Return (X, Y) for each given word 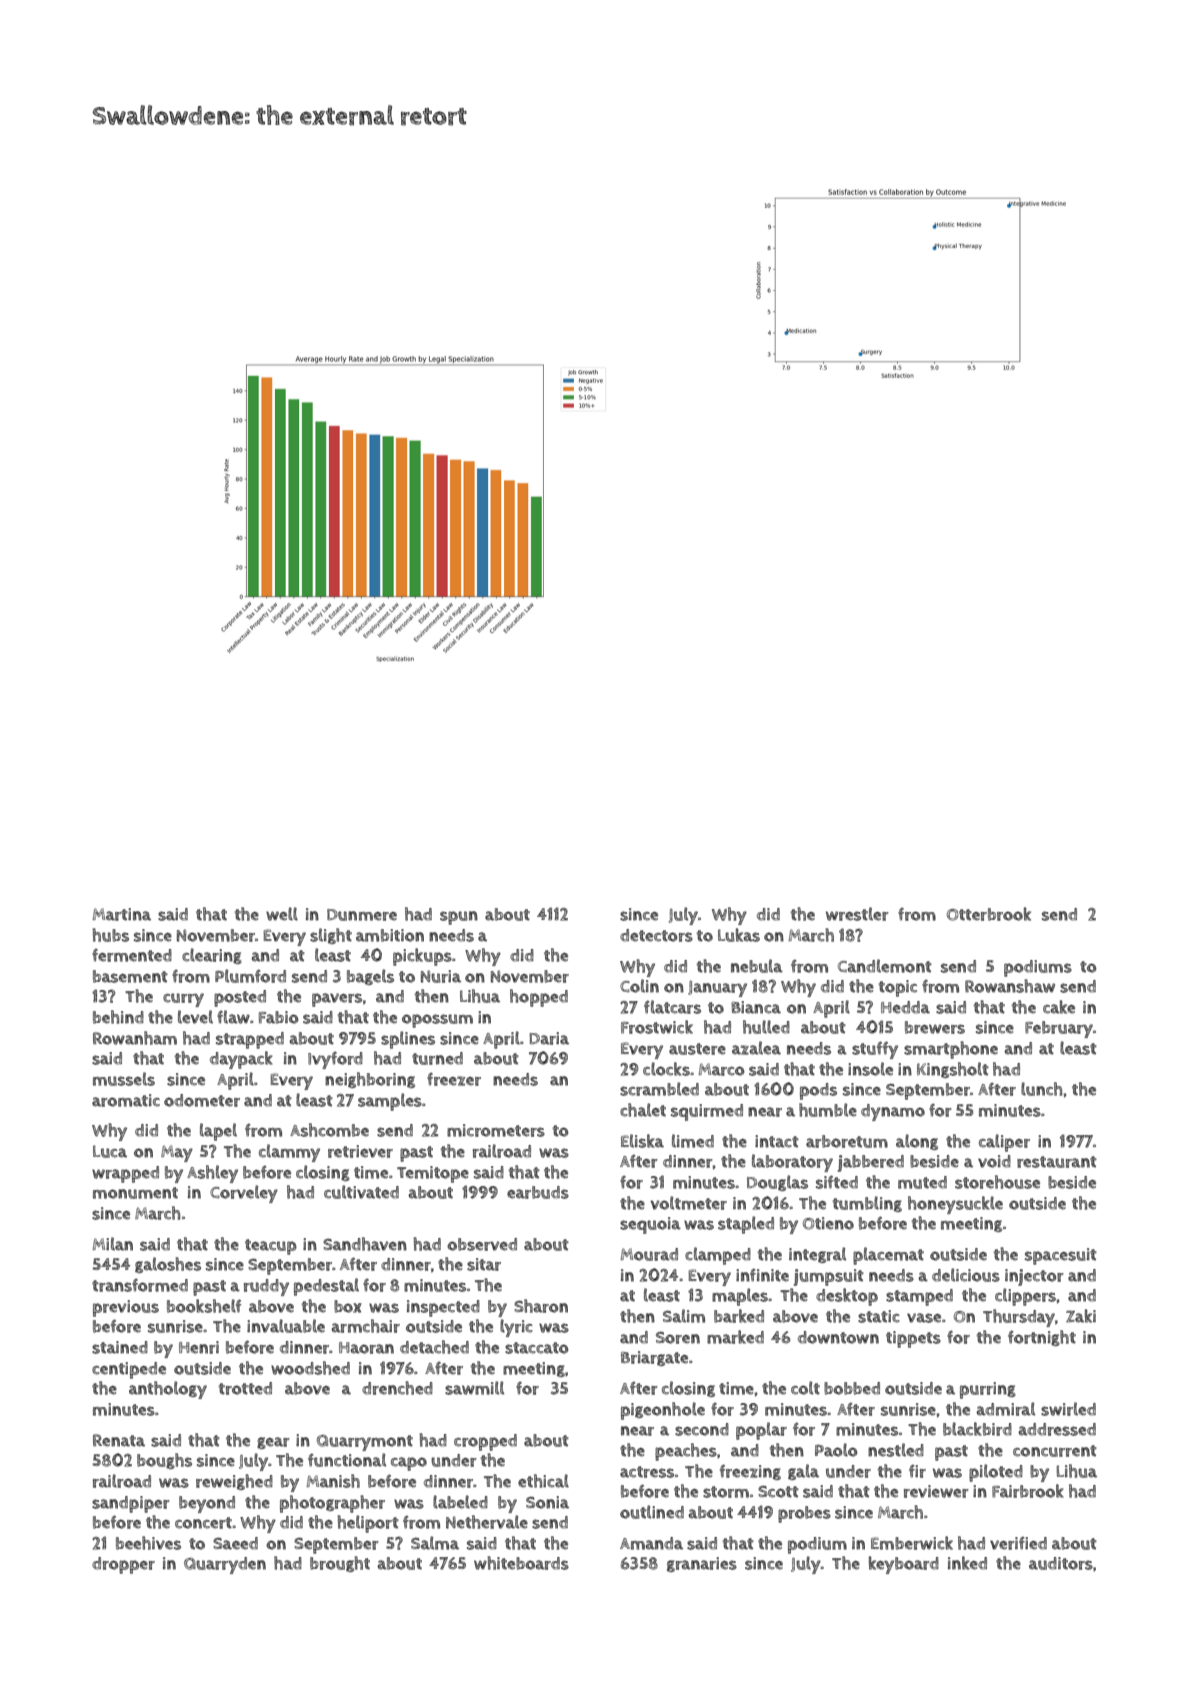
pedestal (326, 1287)
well (282, 914)
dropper (123, 1565)
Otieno (828, 1223)
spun (459, 918)
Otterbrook (989, 914)
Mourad (649, 1254)
